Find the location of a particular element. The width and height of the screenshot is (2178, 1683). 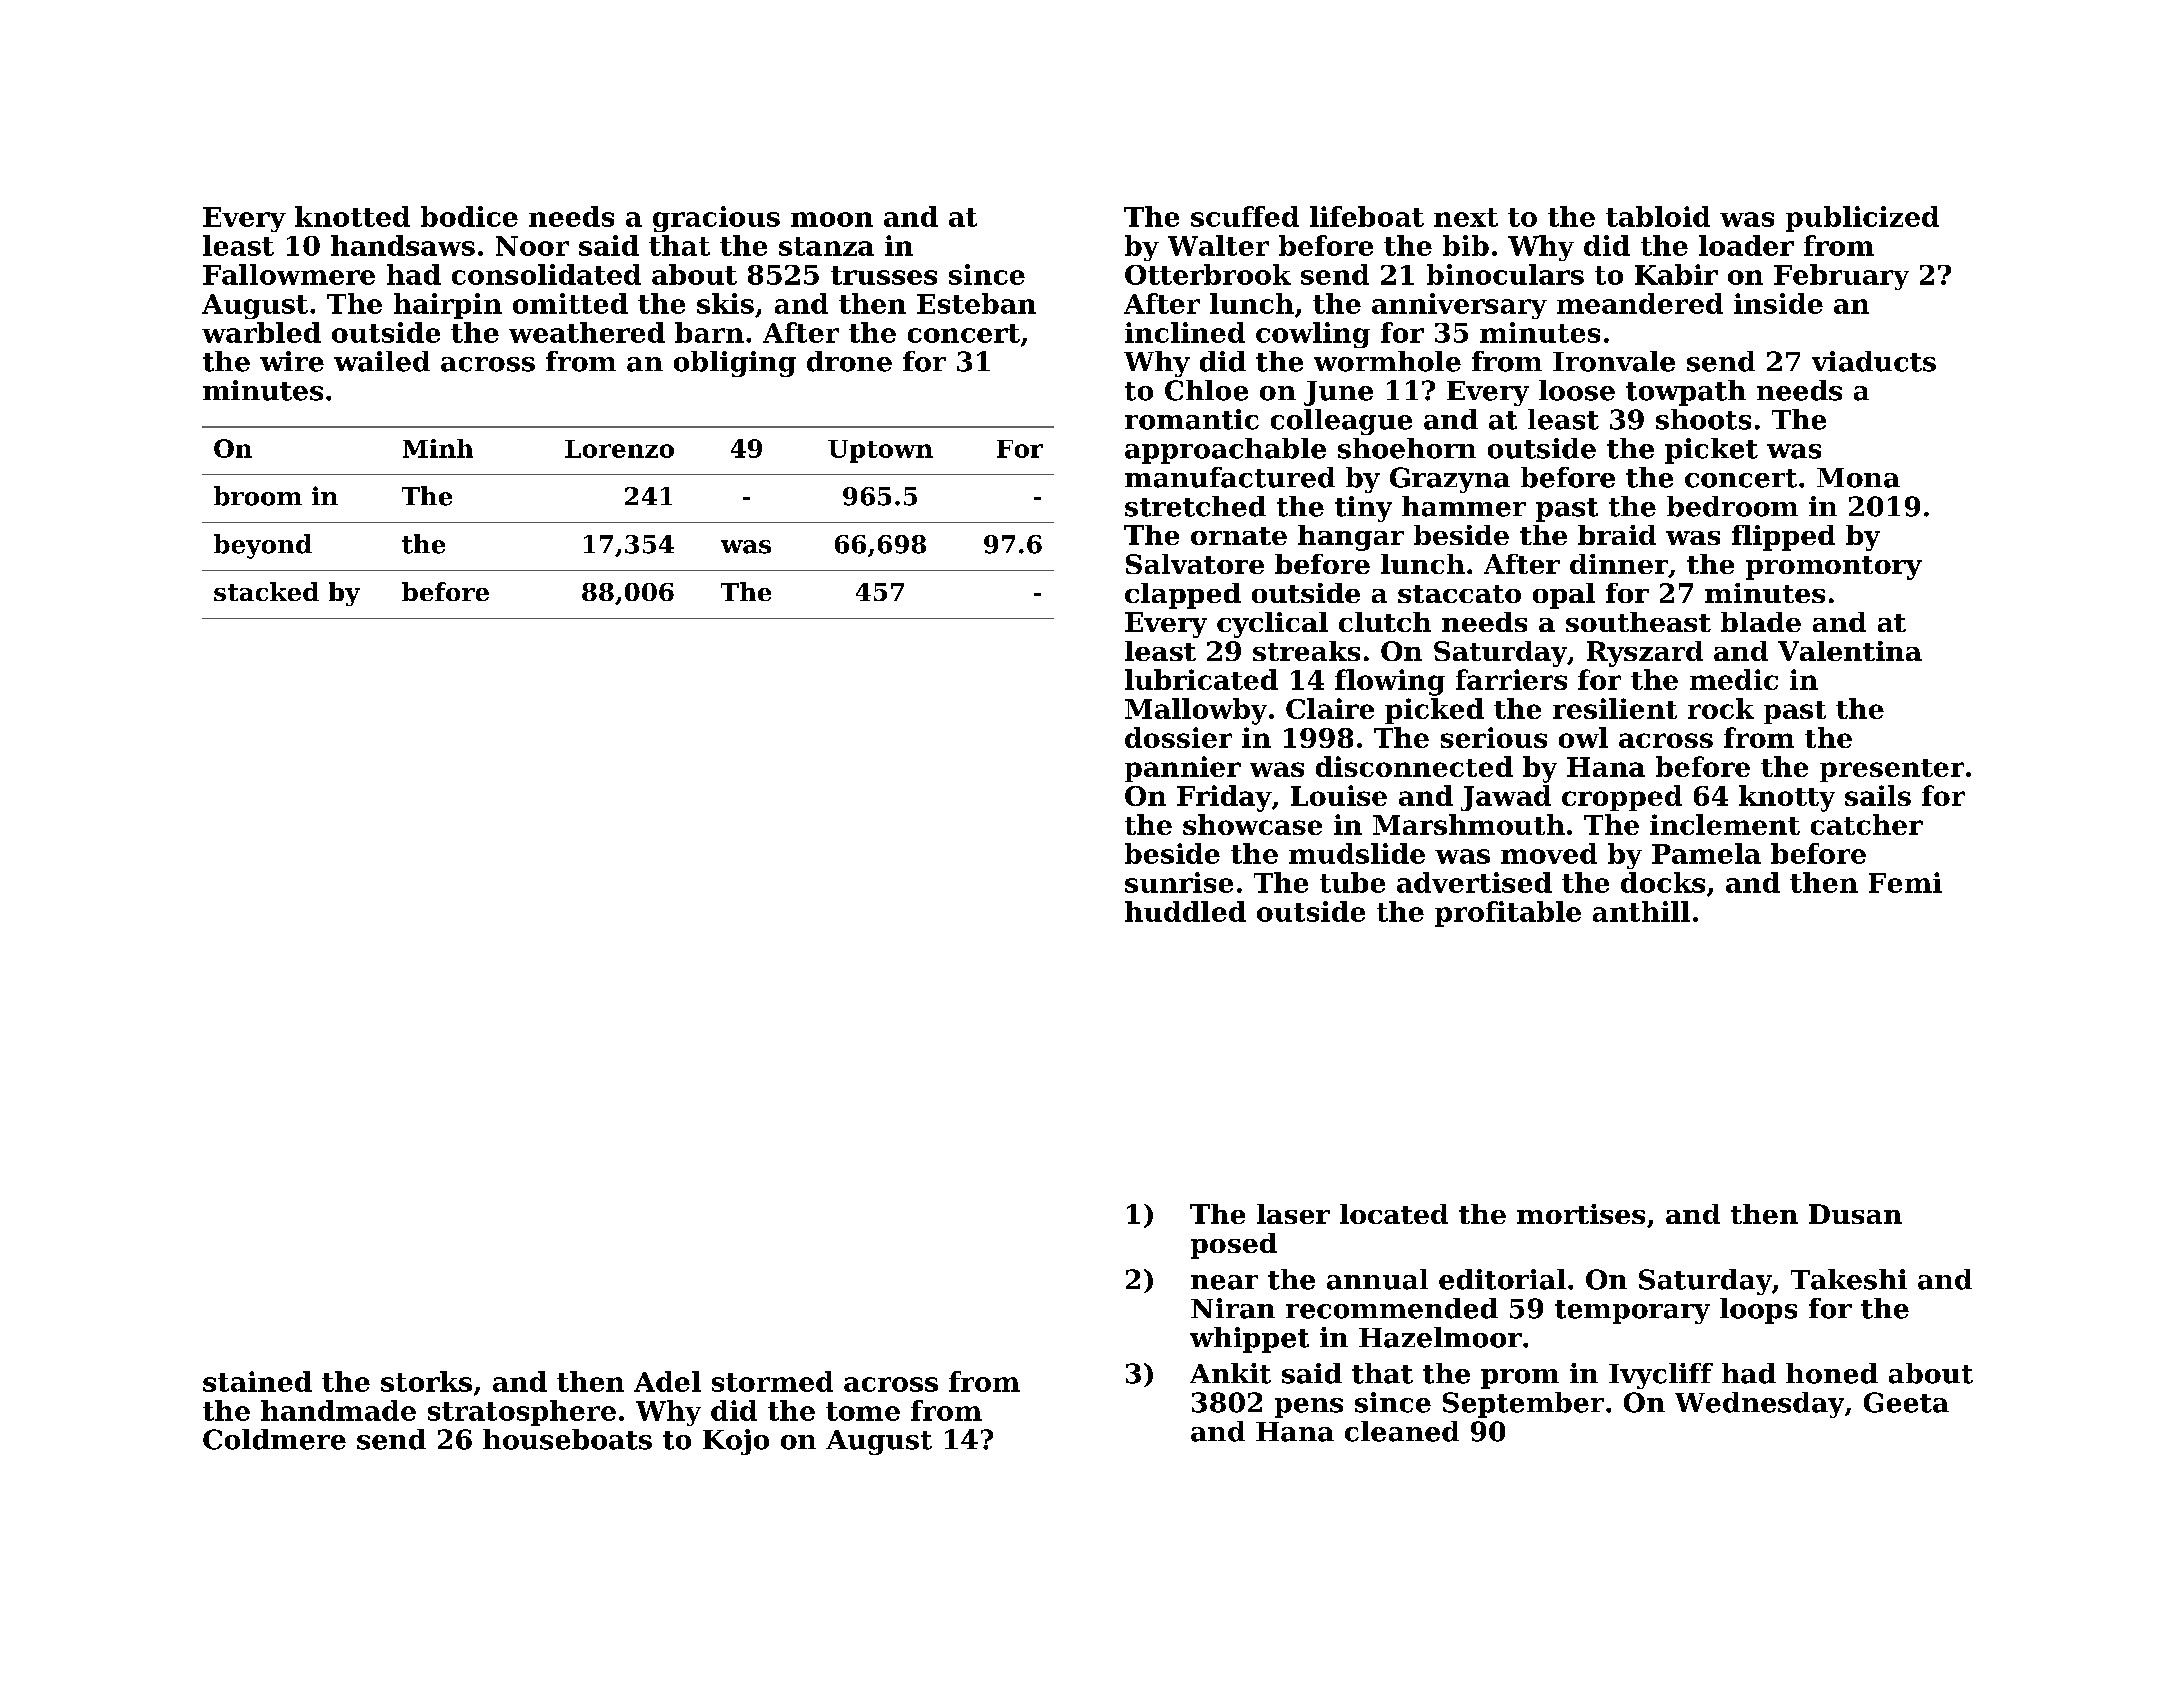

stacked is located at coordinates (266, 591).
